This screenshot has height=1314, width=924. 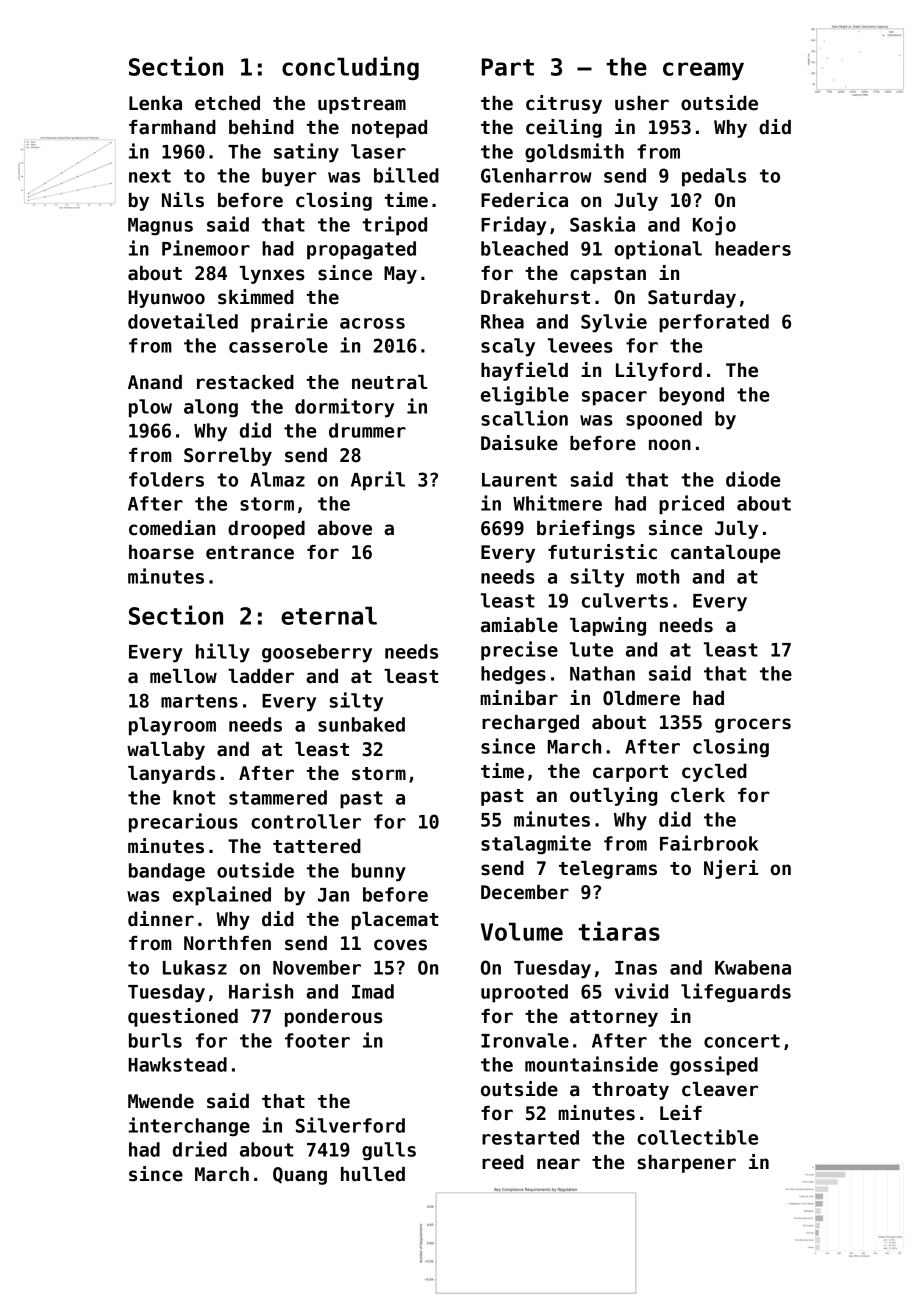 I want to click on diode, so click(x=753, y=479).
